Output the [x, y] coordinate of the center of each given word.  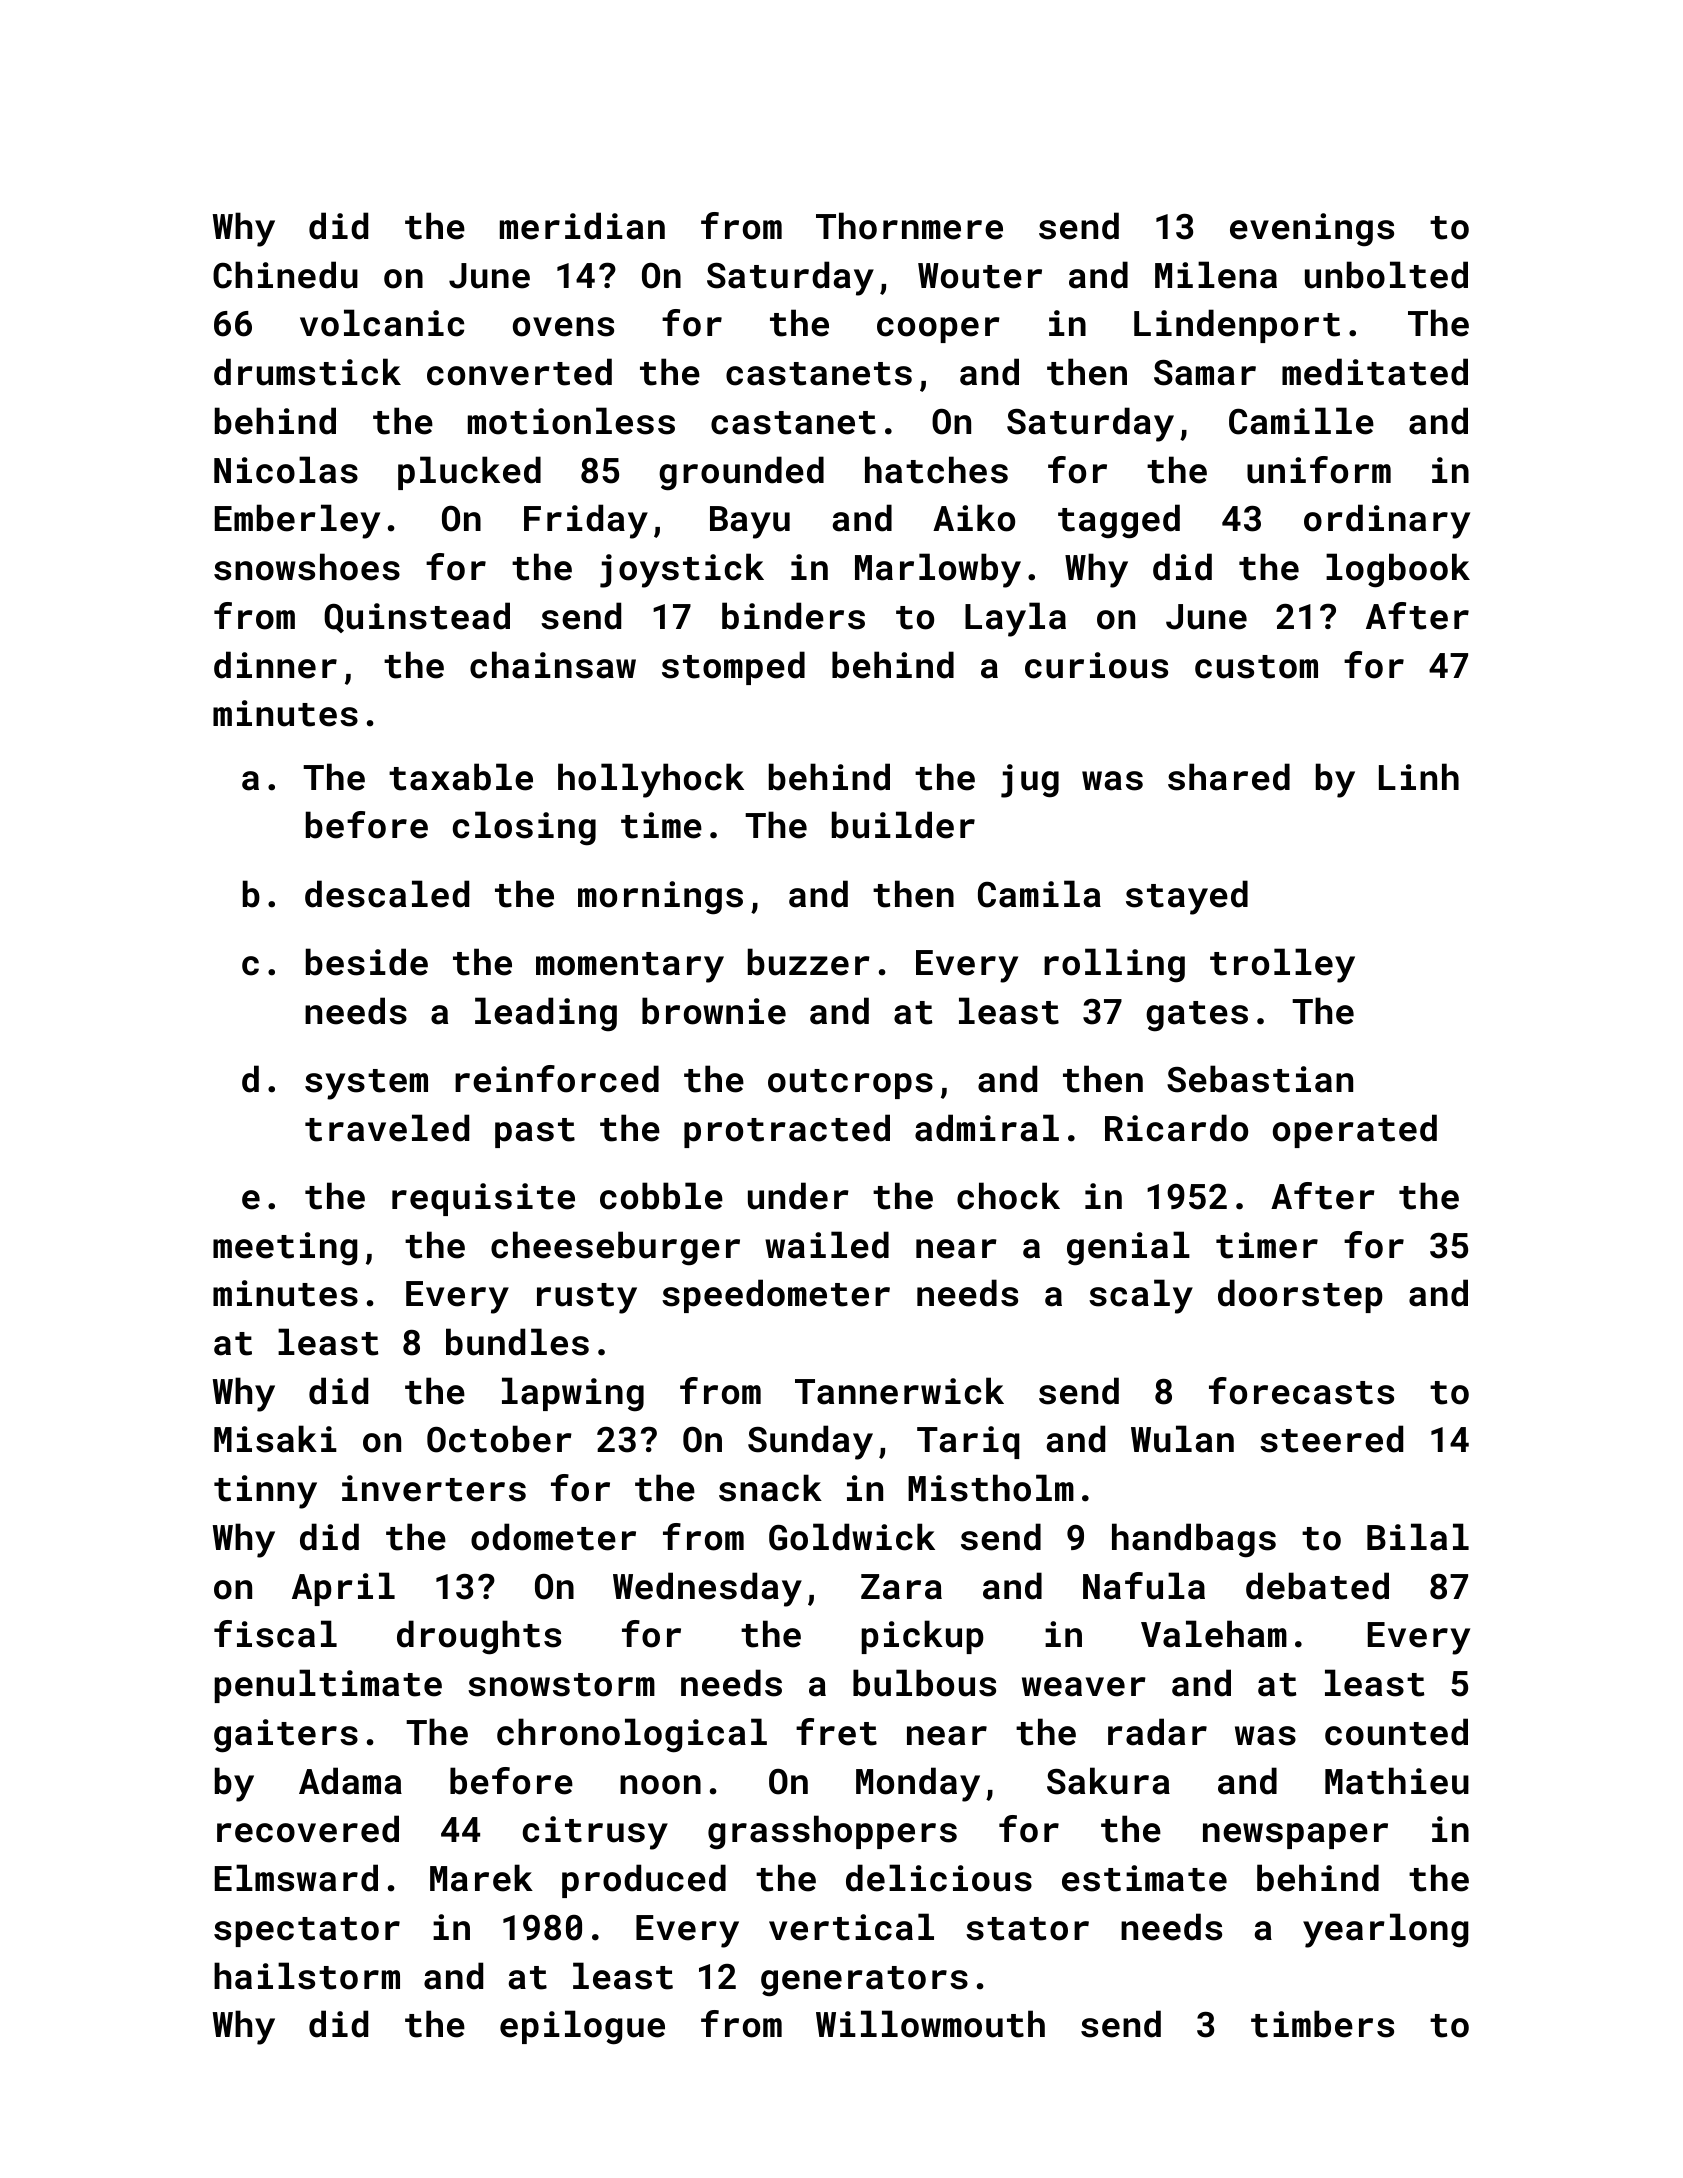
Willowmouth [930, 2024]
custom [1256, 667]
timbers [1322, 2024]
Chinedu [285, 275]
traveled [387, 1128]
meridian [582, 226]
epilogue [582, 2027]
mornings [660, 898]
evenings [1312, 230]
